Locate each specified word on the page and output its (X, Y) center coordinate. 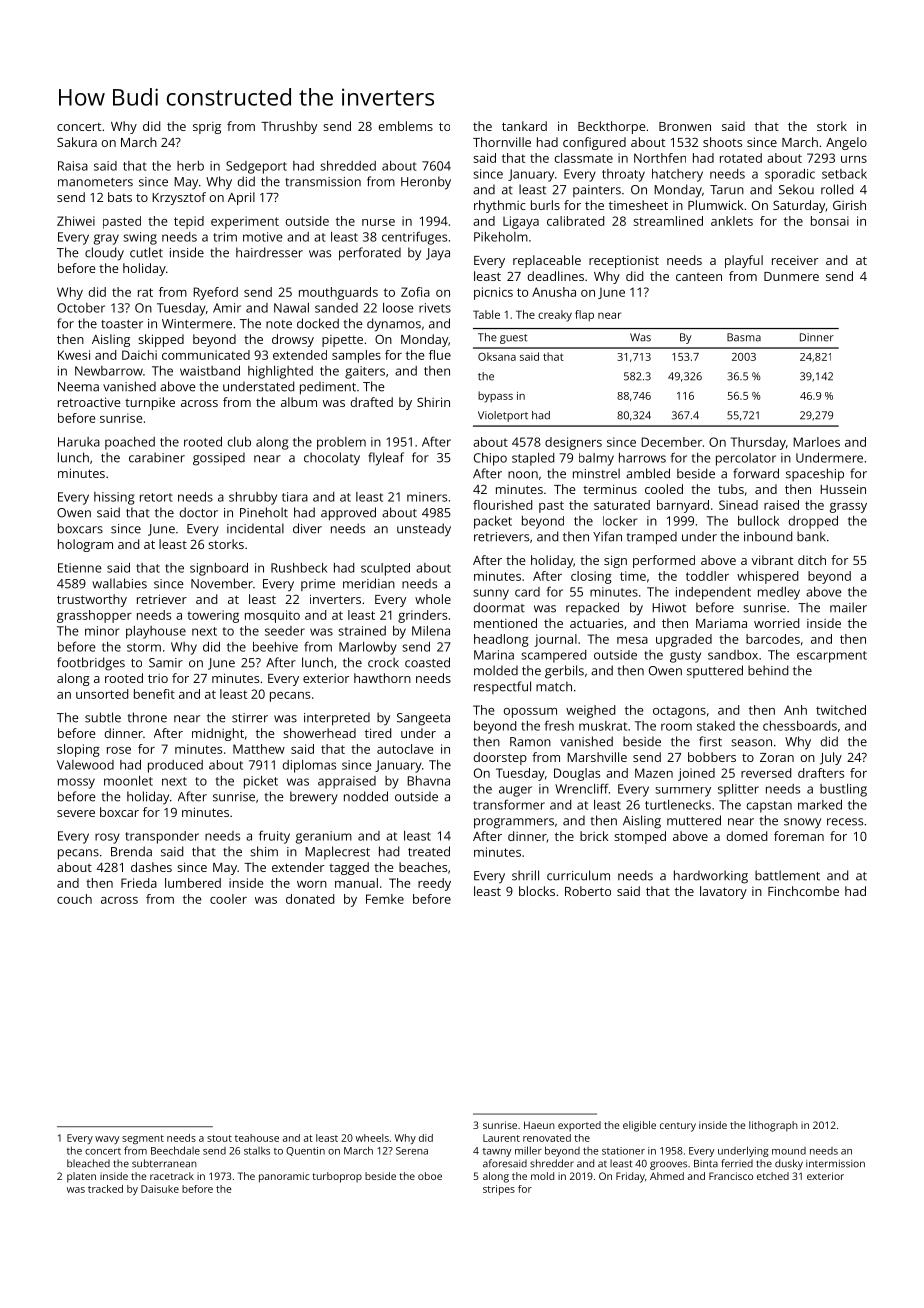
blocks (537, 891)
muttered (694, 820)
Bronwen (685, 126)
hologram (85, 545)
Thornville (502, 142)
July (831, 758)
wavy (107, 1140)
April (241, 198)
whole (433, 599)
